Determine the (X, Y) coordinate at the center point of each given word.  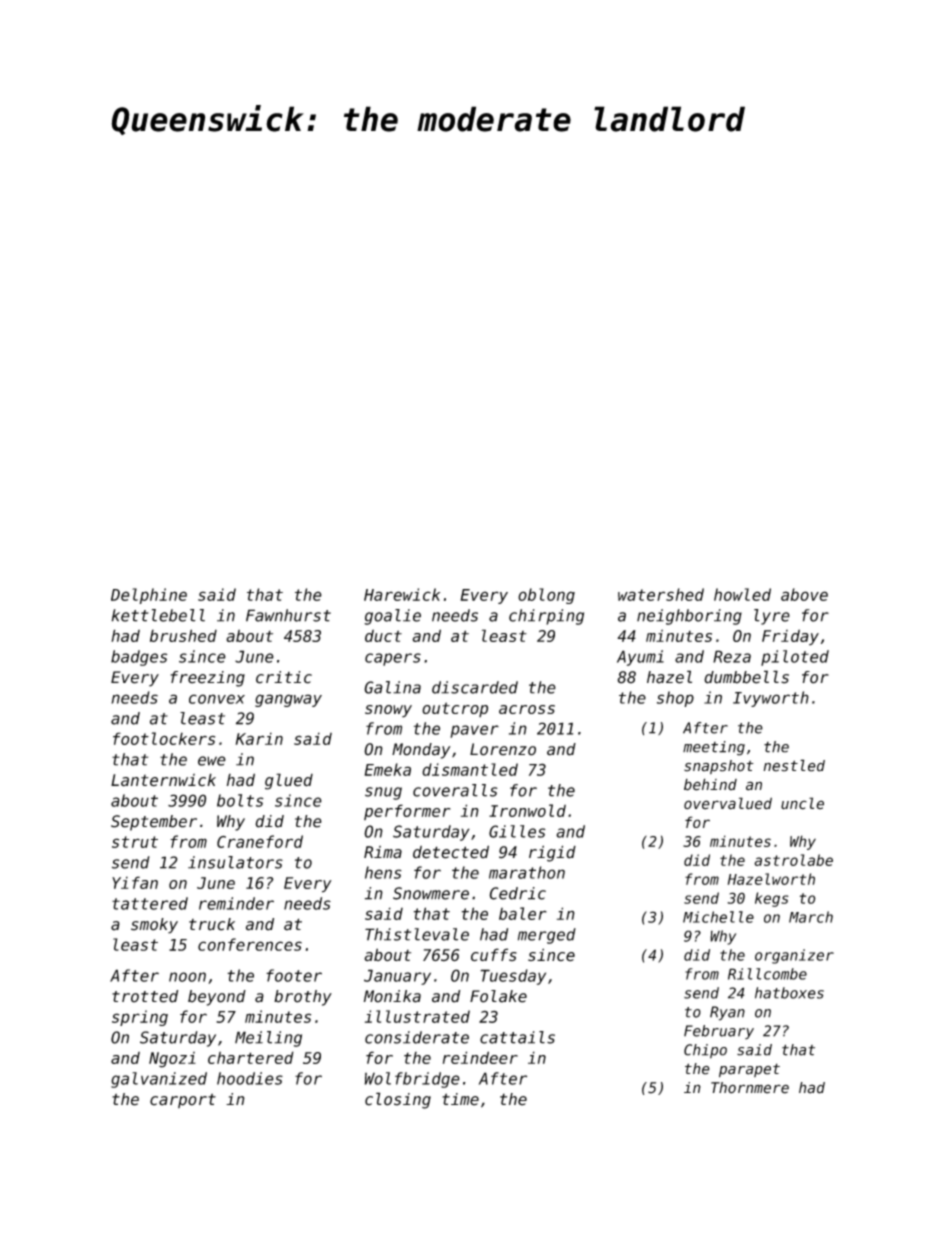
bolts (240, 800)
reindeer (480, 1057)
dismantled (470, 769)
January (397, 977)
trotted (145, 996)
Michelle (718, 917)
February (719, 1032)
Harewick (402, 594)
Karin (259, 738)
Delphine (149, 596)
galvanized (159, 1080)
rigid (552, 853)
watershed (661, 594)
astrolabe (793, 860)
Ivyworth (771, 699)
